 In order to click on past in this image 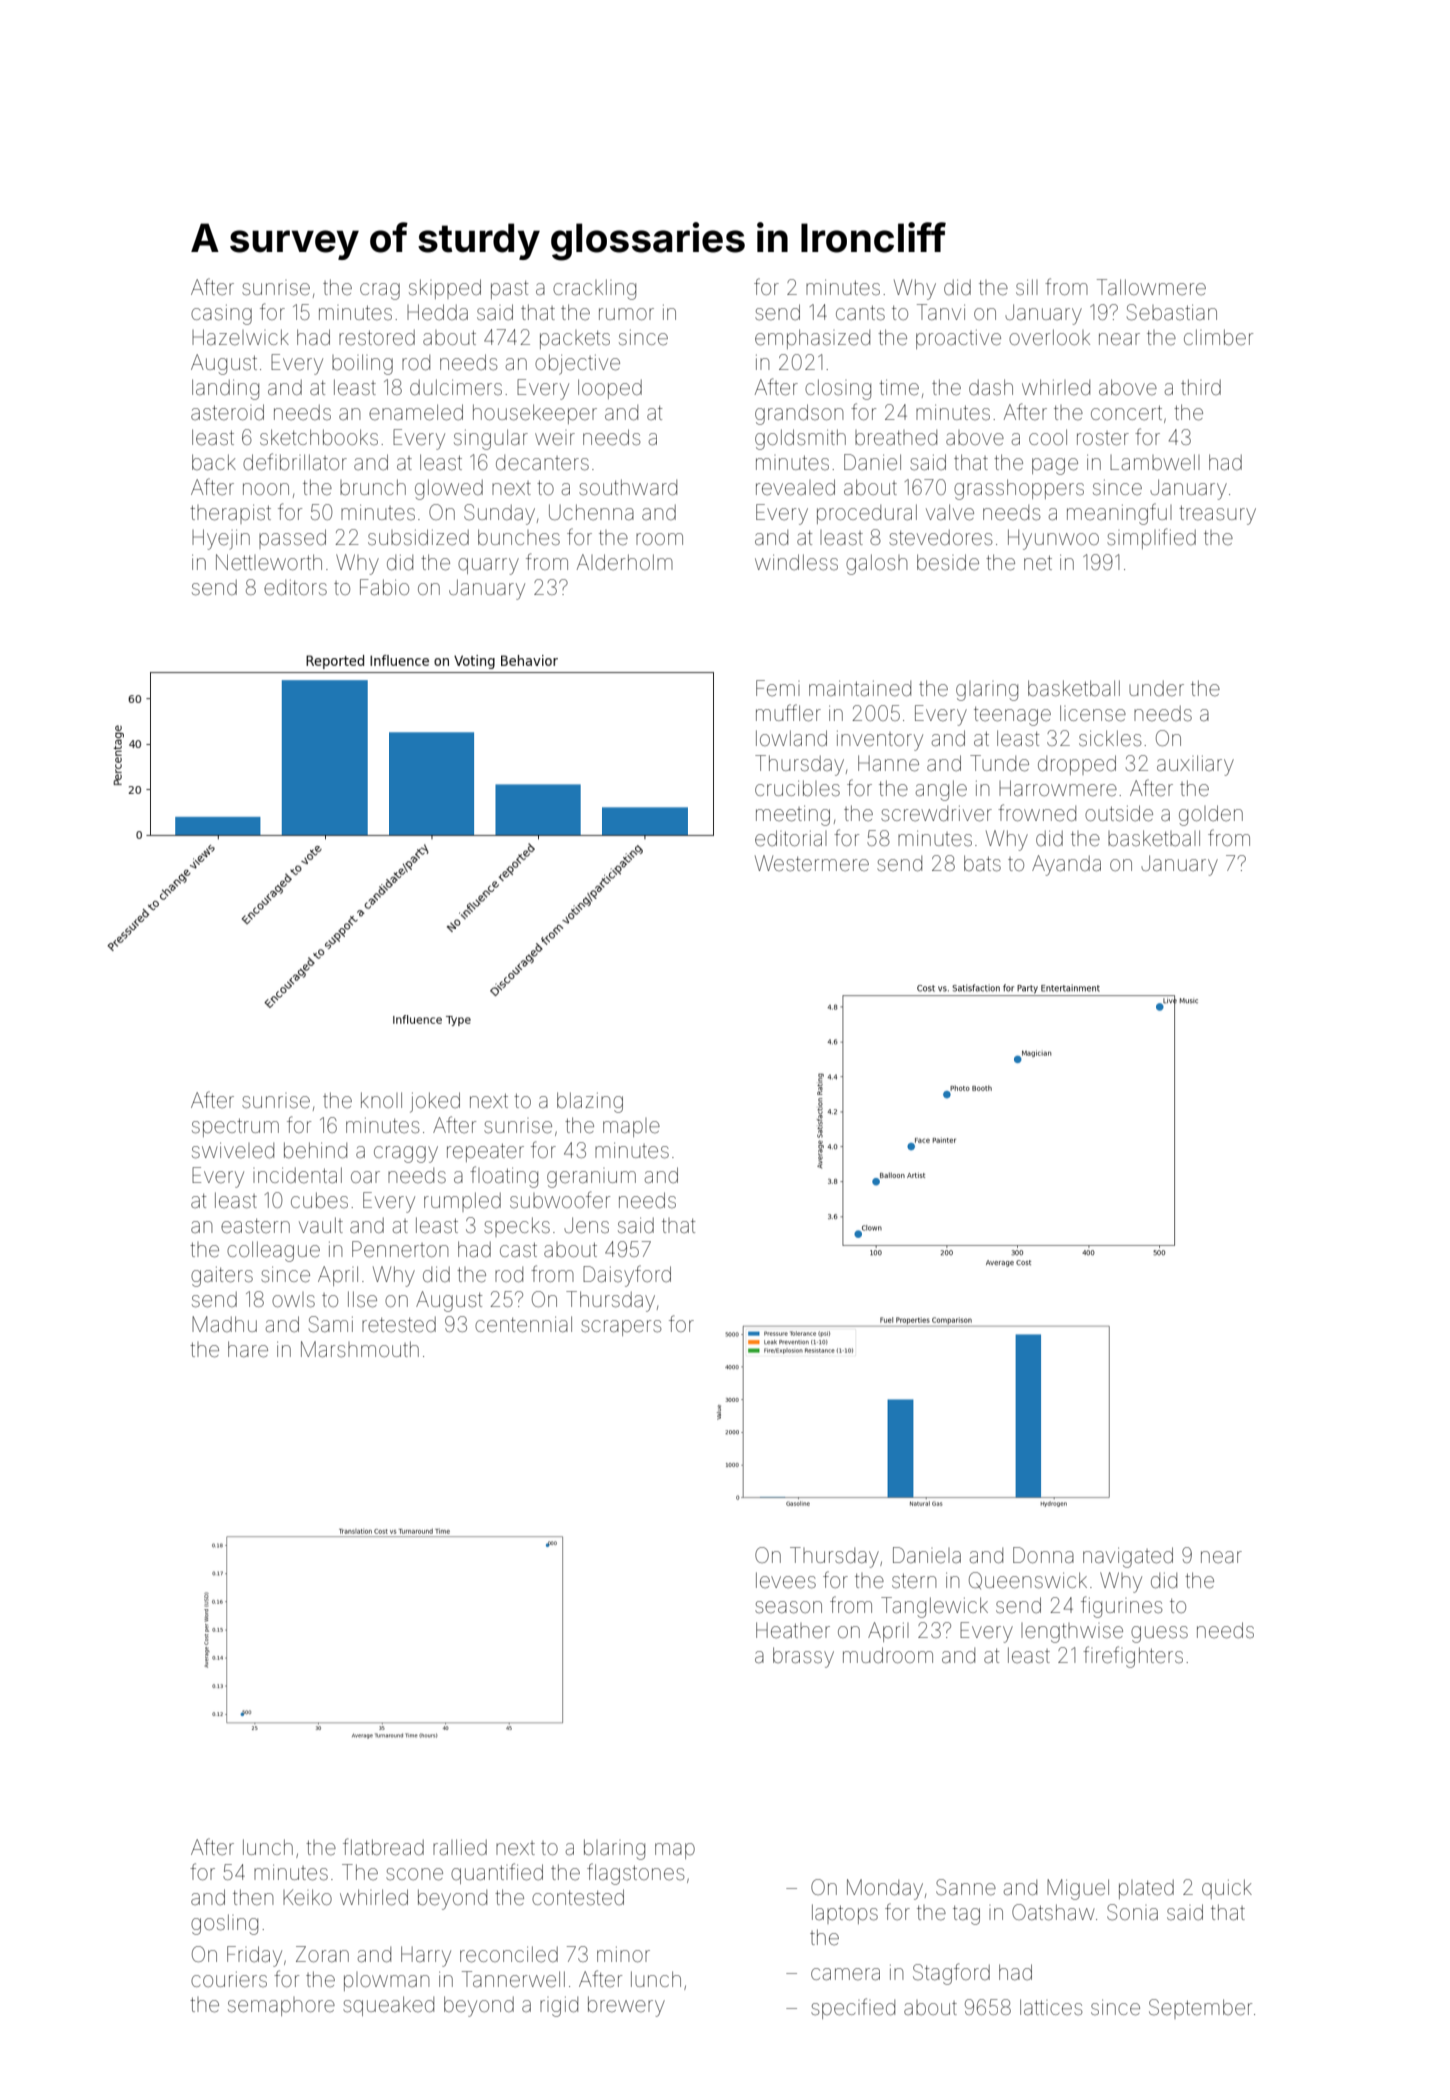, I will do `click(509, 290)`.
